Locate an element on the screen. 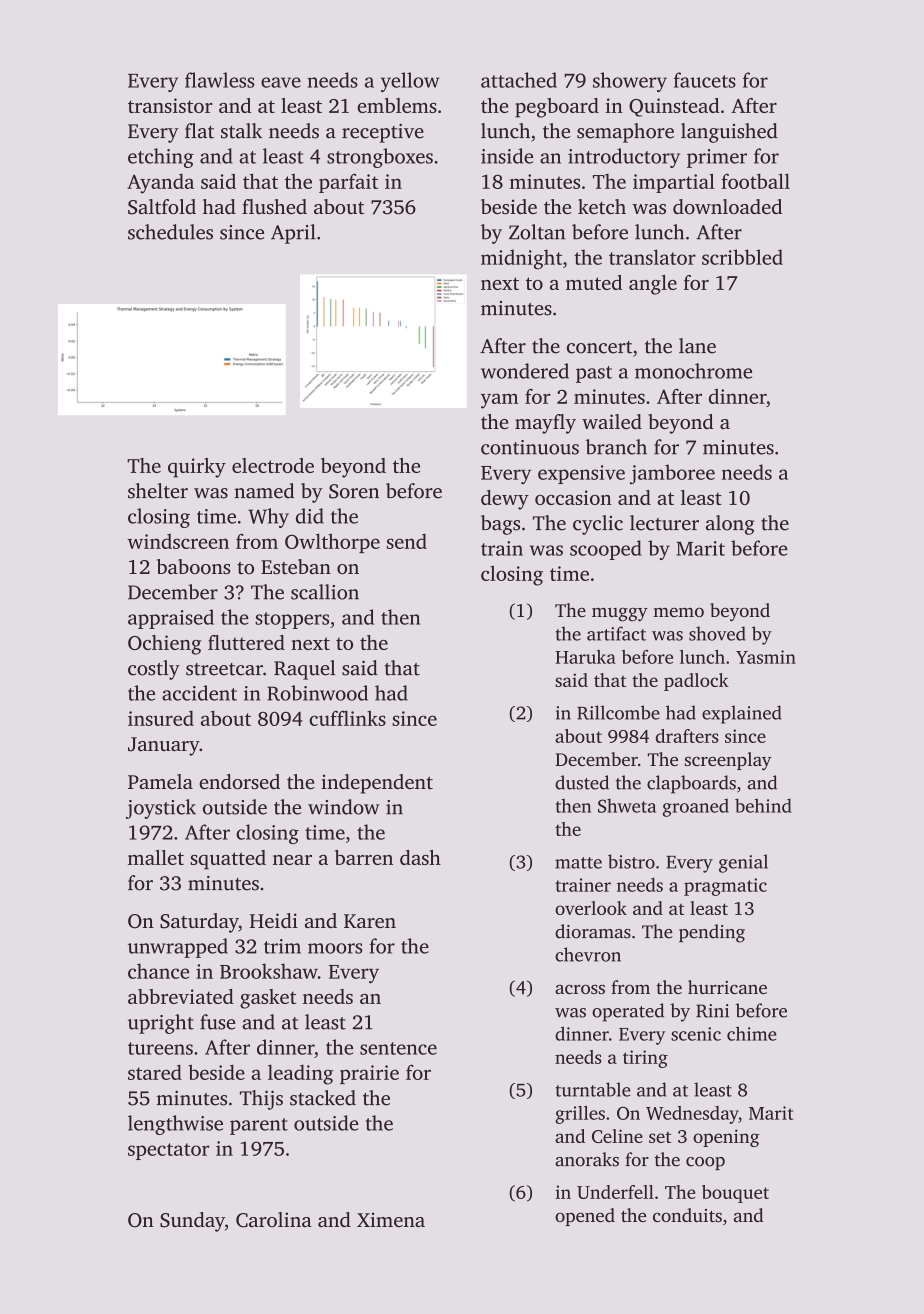  gasket is located at coordinates (268, 999).
